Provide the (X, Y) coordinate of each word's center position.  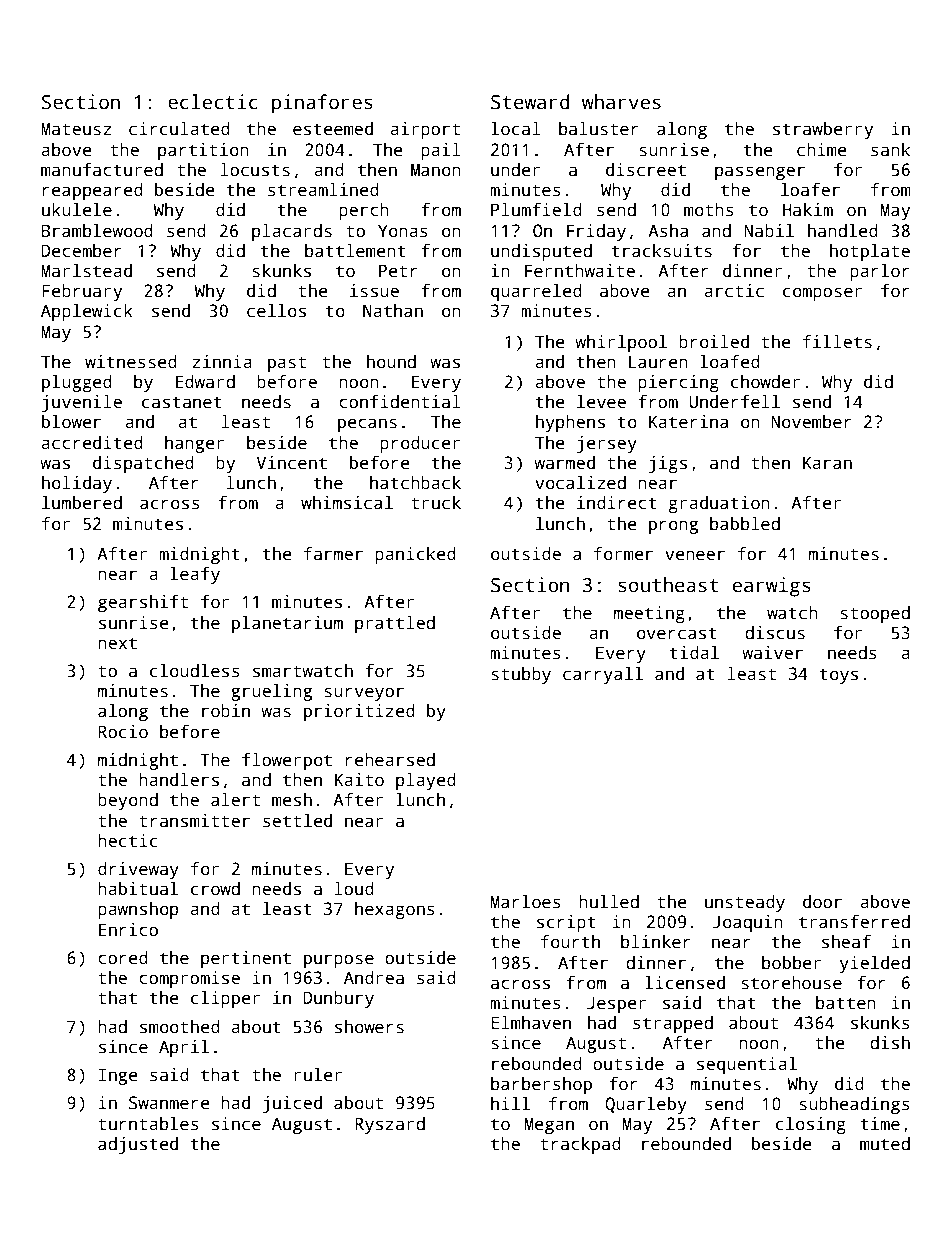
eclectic (213, 102)
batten (846, 1003)
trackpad (580, 1145)
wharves (621, 102)
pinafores (322, 104)
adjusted (138, 1145)
